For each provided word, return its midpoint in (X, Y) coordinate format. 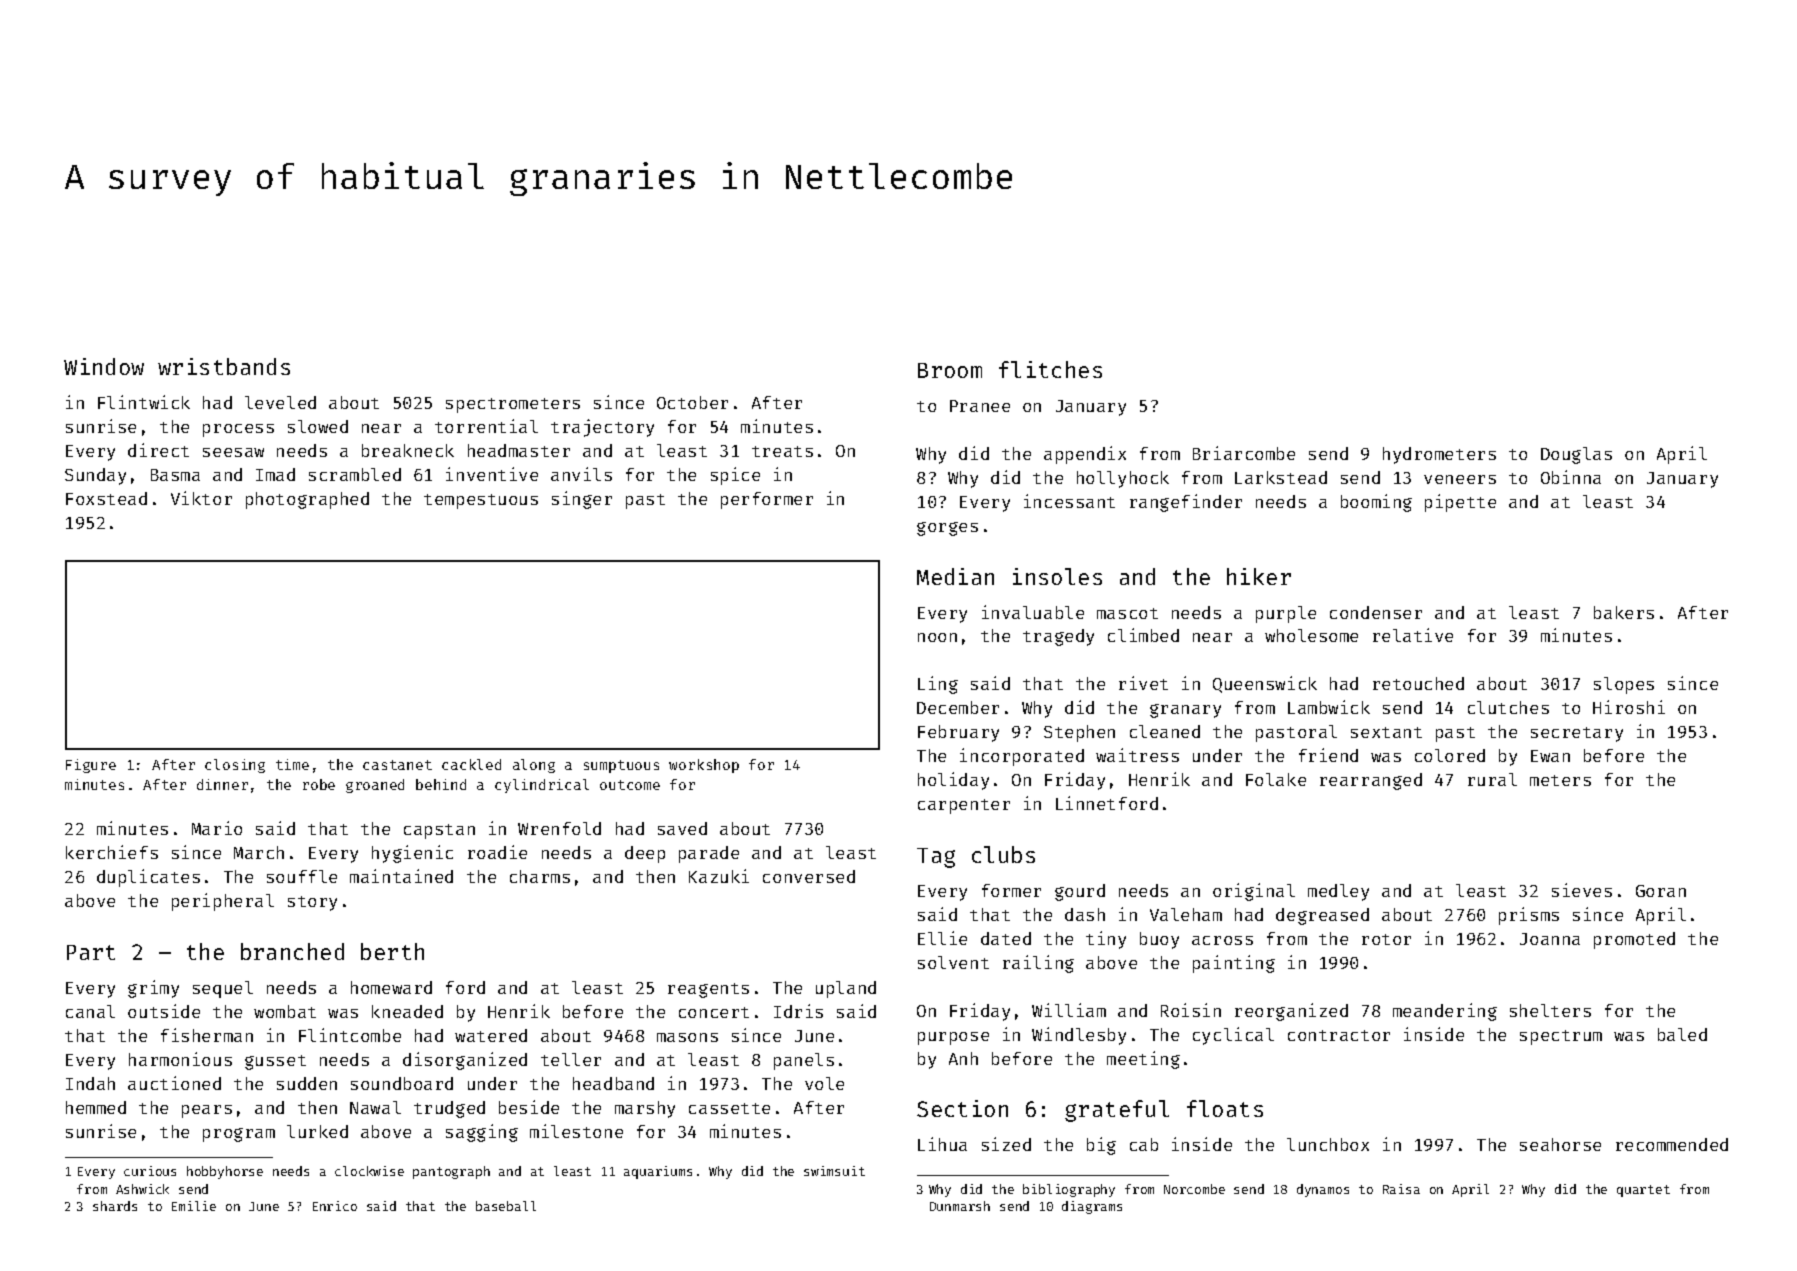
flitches (1050, 369)
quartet (1643, 1191)
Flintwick (144, 402)
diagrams (1092, 1207)
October (692, 402)
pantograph (451, 1172)
